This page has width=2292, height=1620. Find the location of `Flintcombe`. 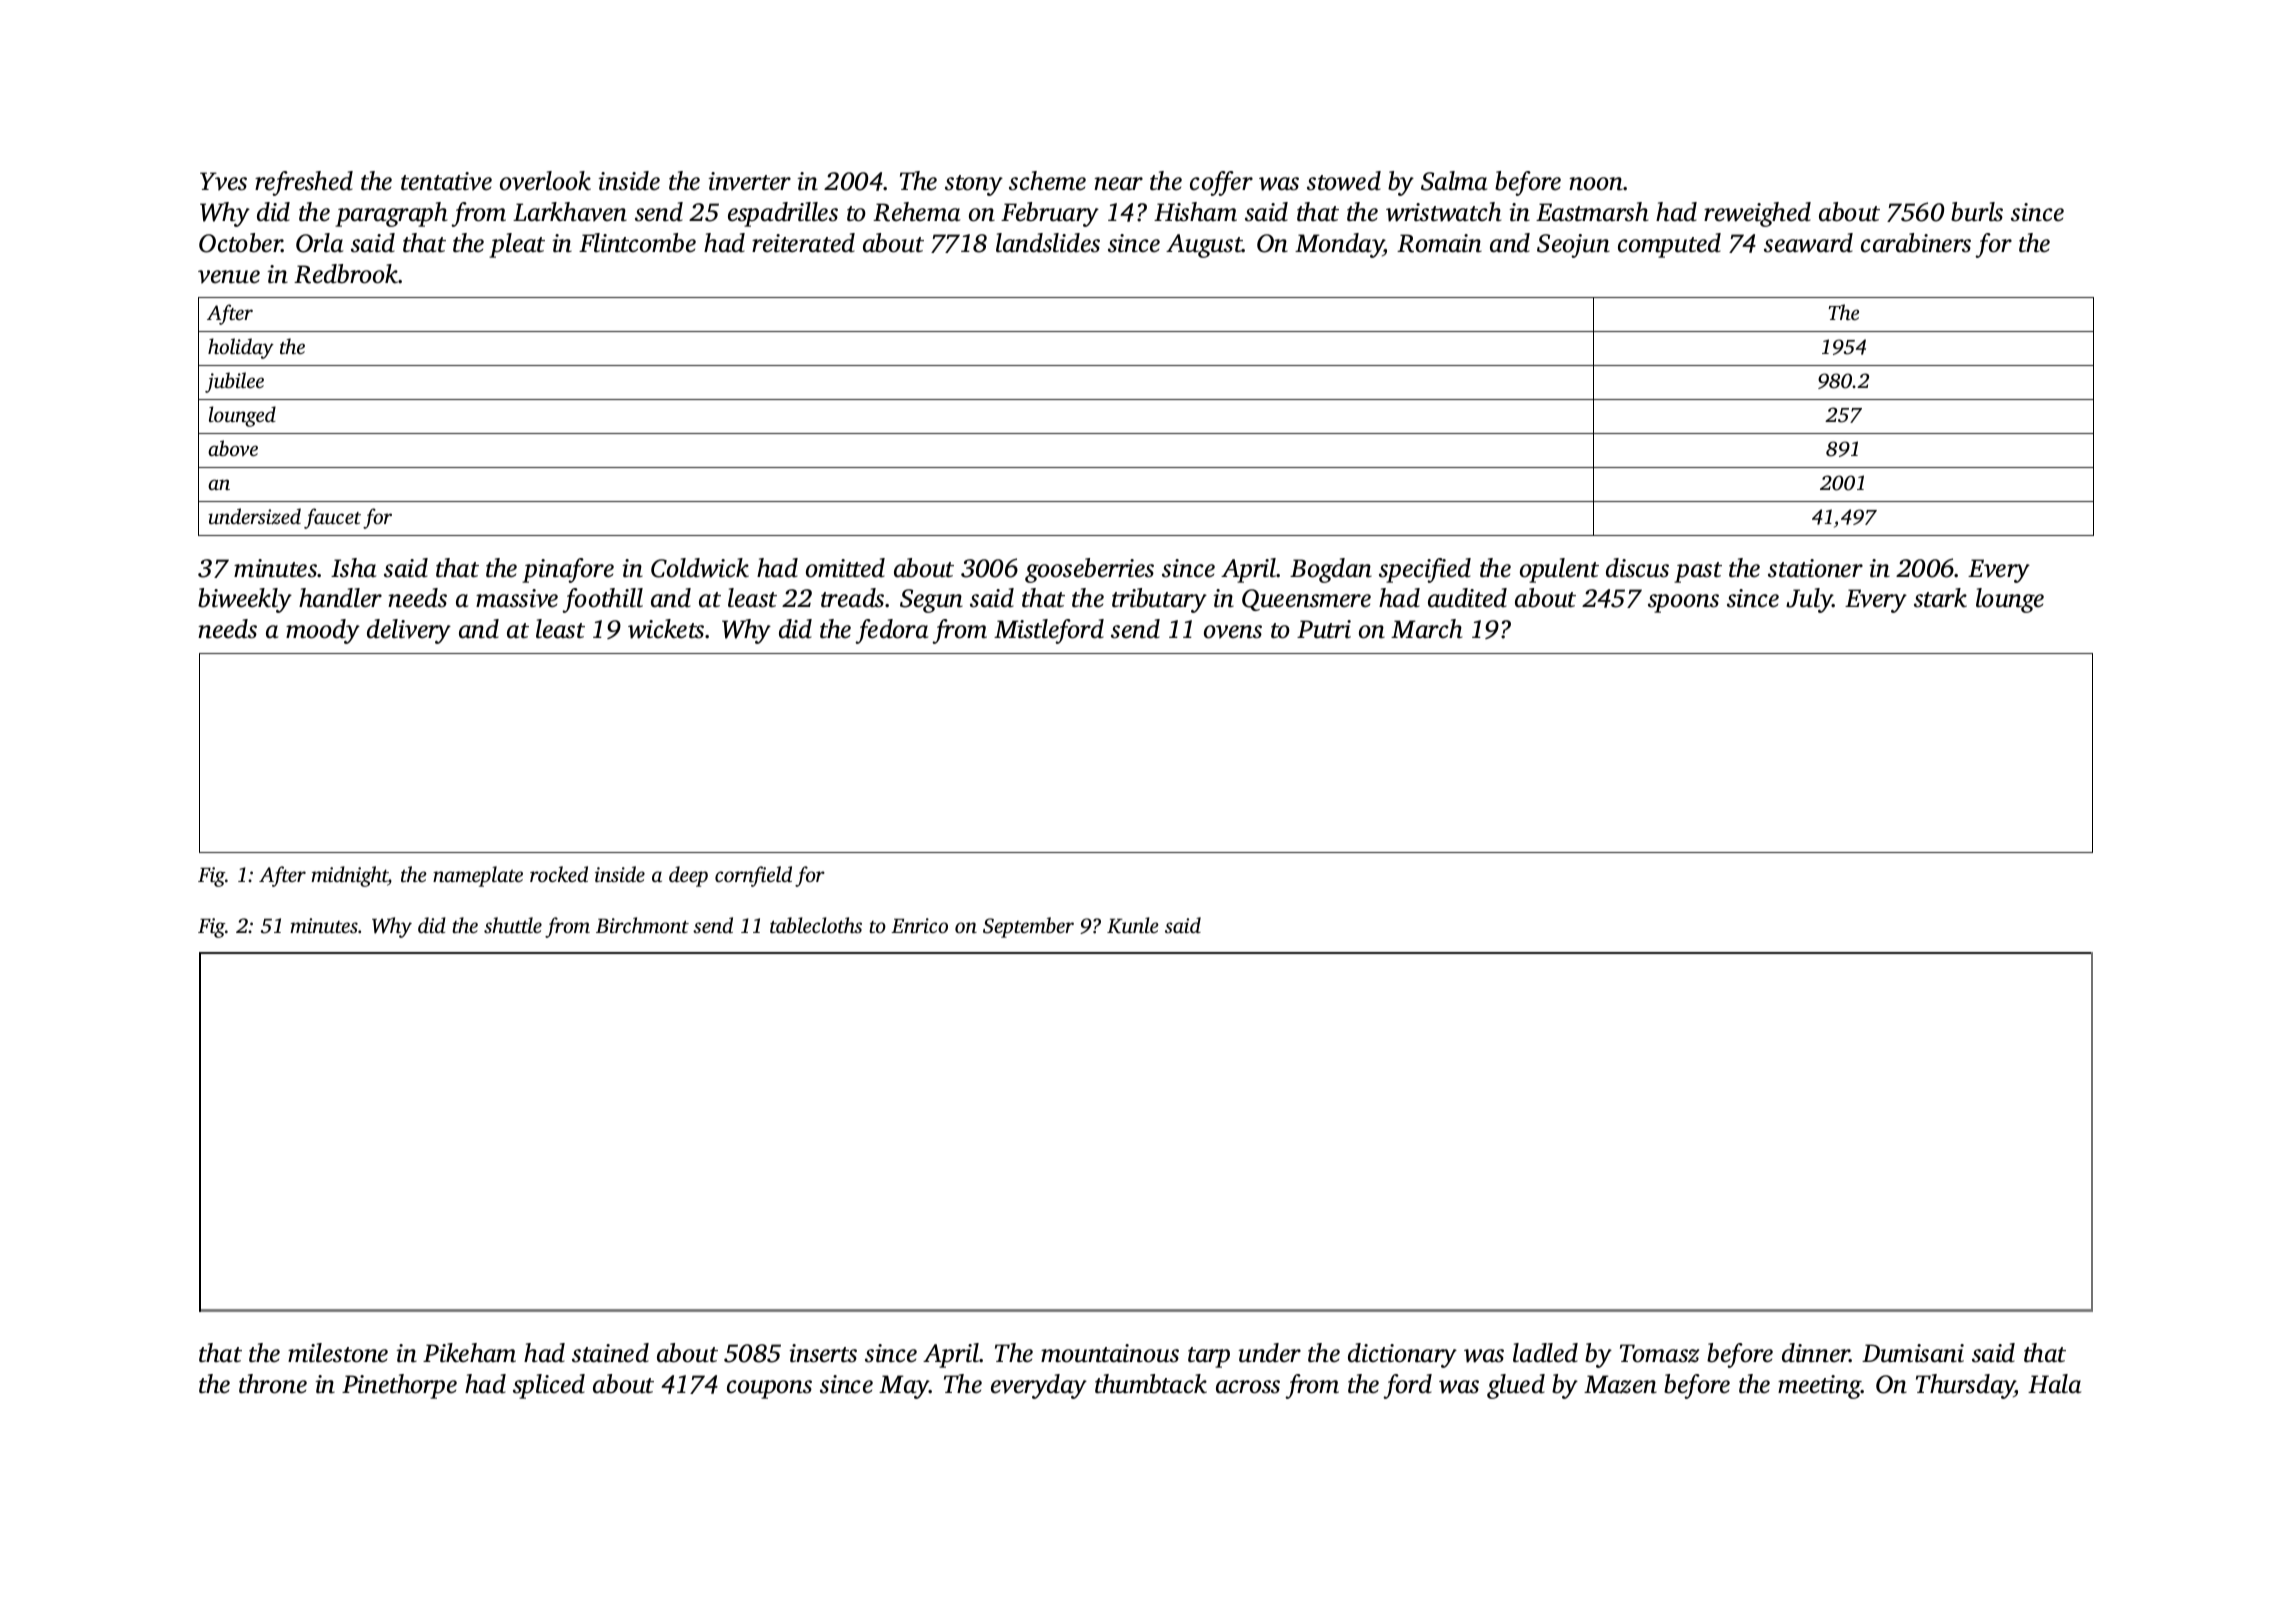

Flintcombe is located at coordinates (637, 243).
